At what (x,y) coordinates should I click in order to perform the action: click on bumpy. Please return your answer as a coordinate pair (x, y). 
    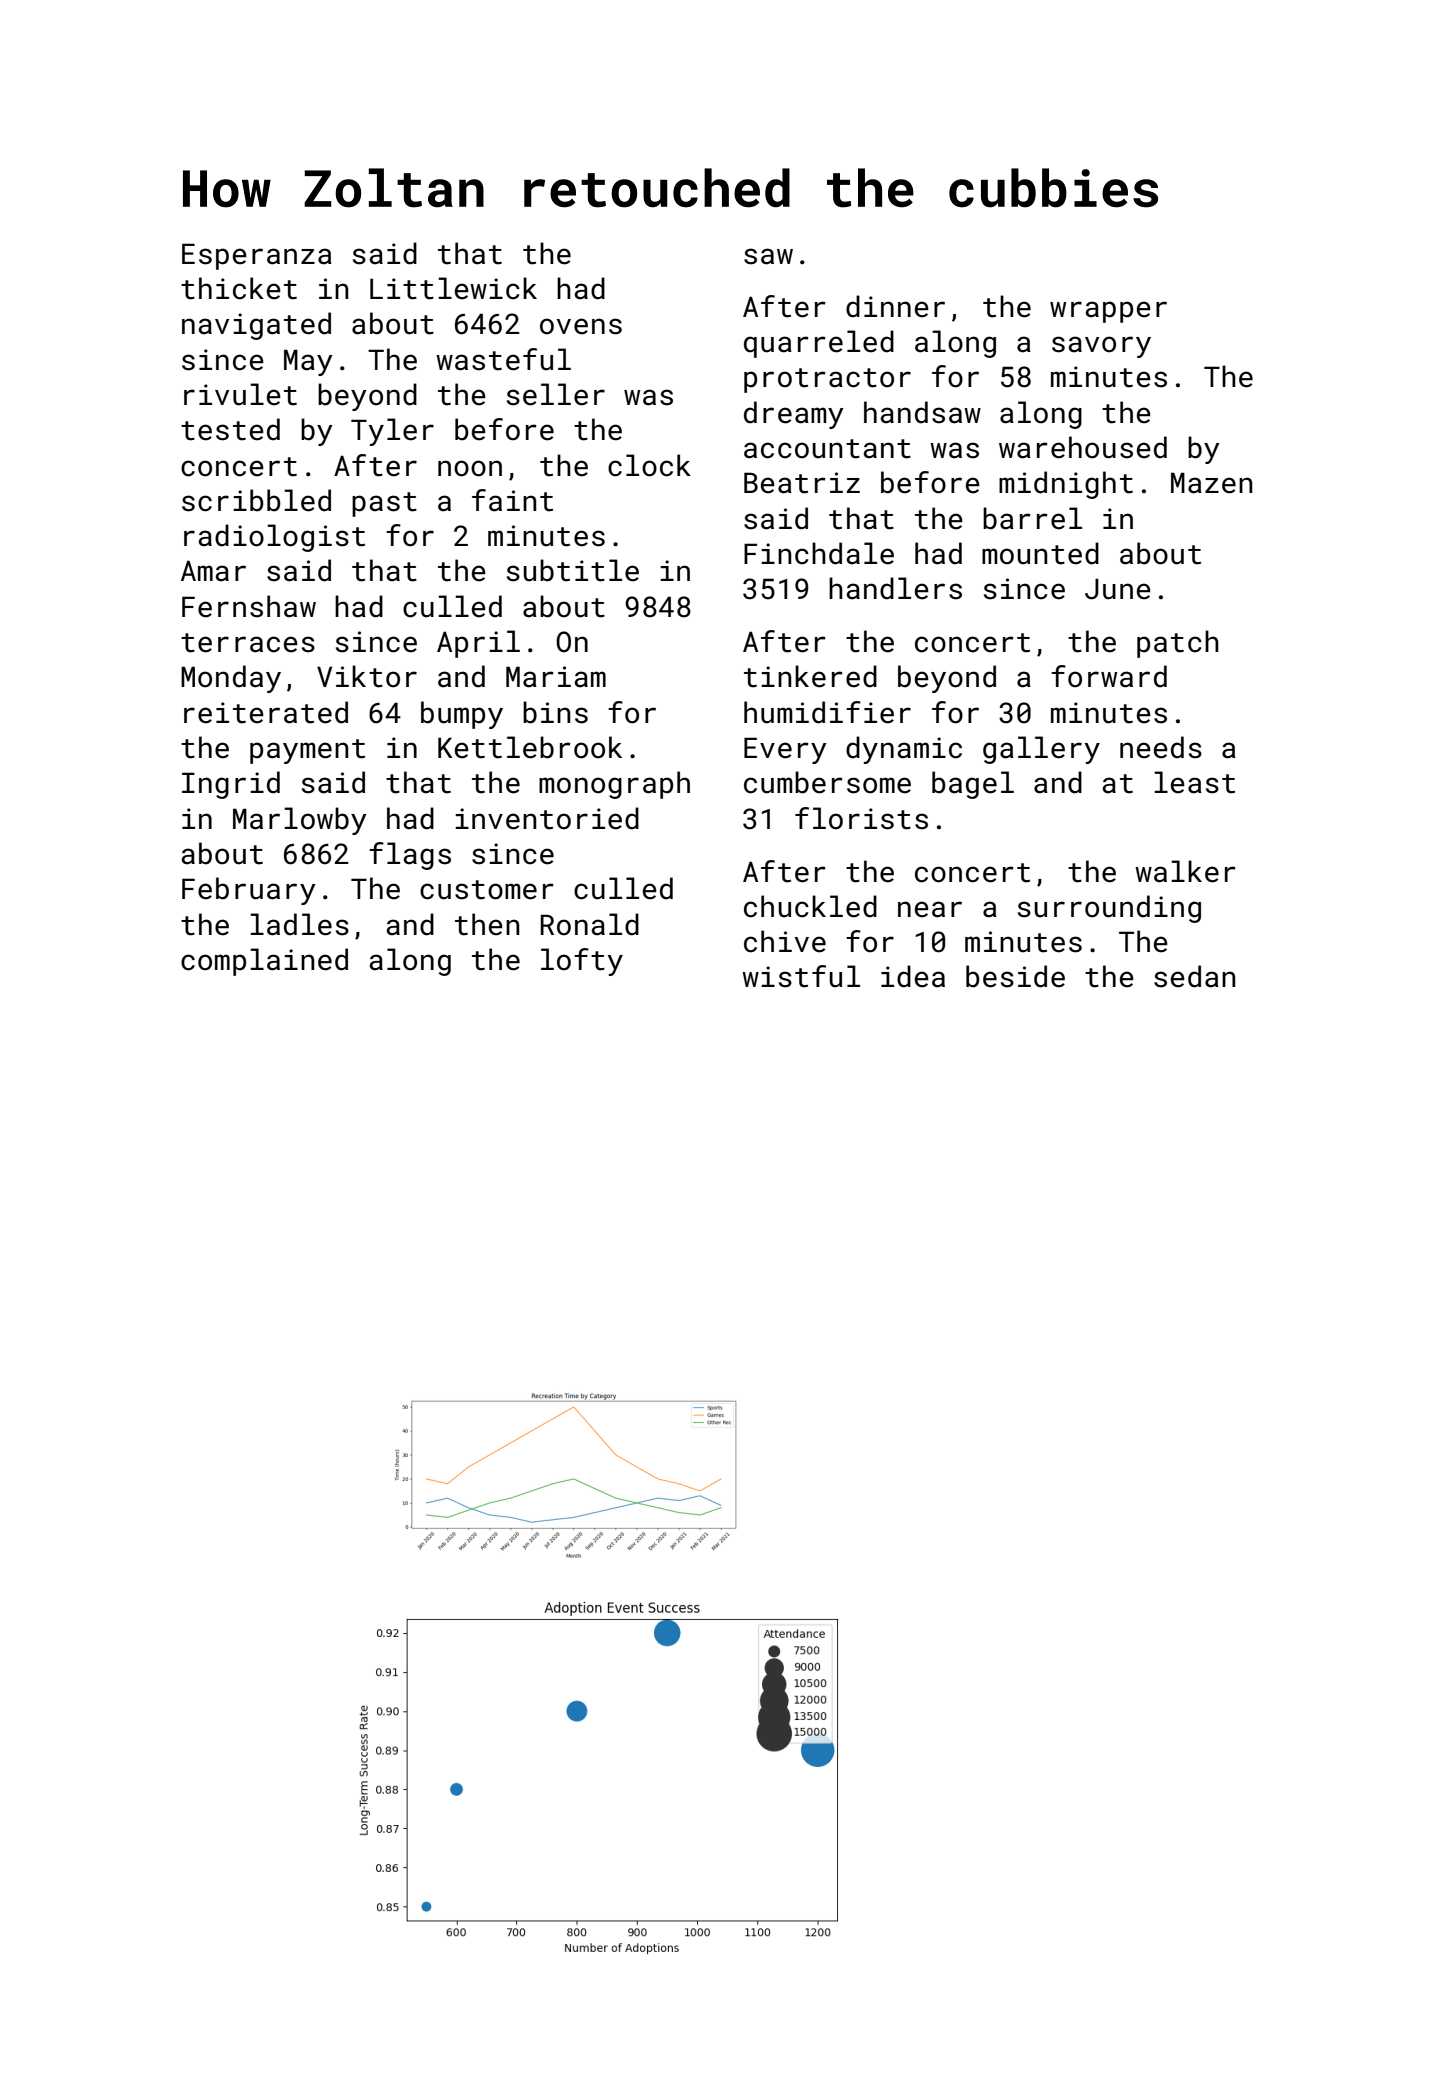
    Looking at the image, I should click on (462, 715).
